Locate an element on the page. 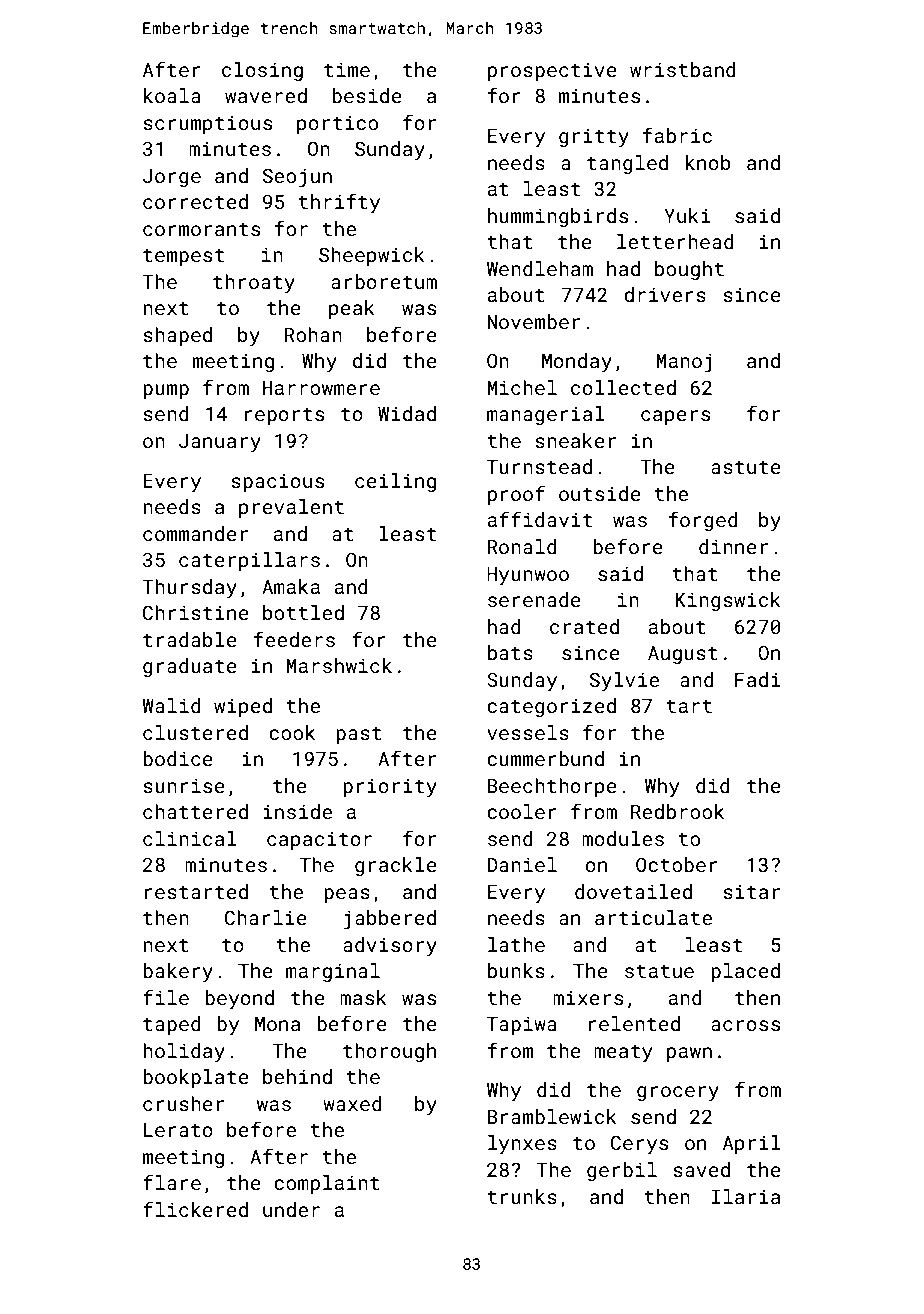 This page has width=924, height=1314. prospective is located at coordinates (552, 72).
